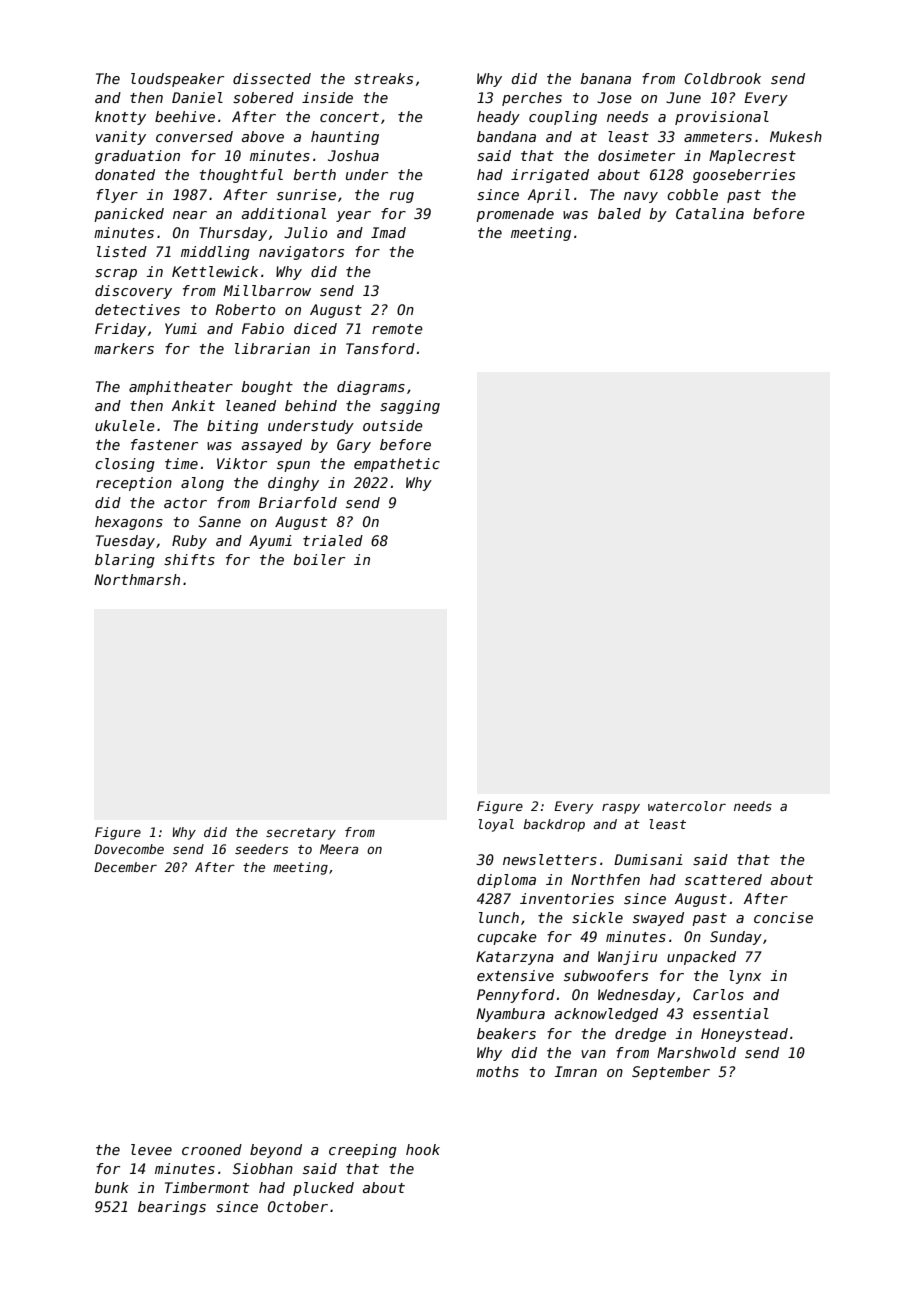  Describe the element at coordinates (410, 407) in the page. I see `sagging` at that location.
